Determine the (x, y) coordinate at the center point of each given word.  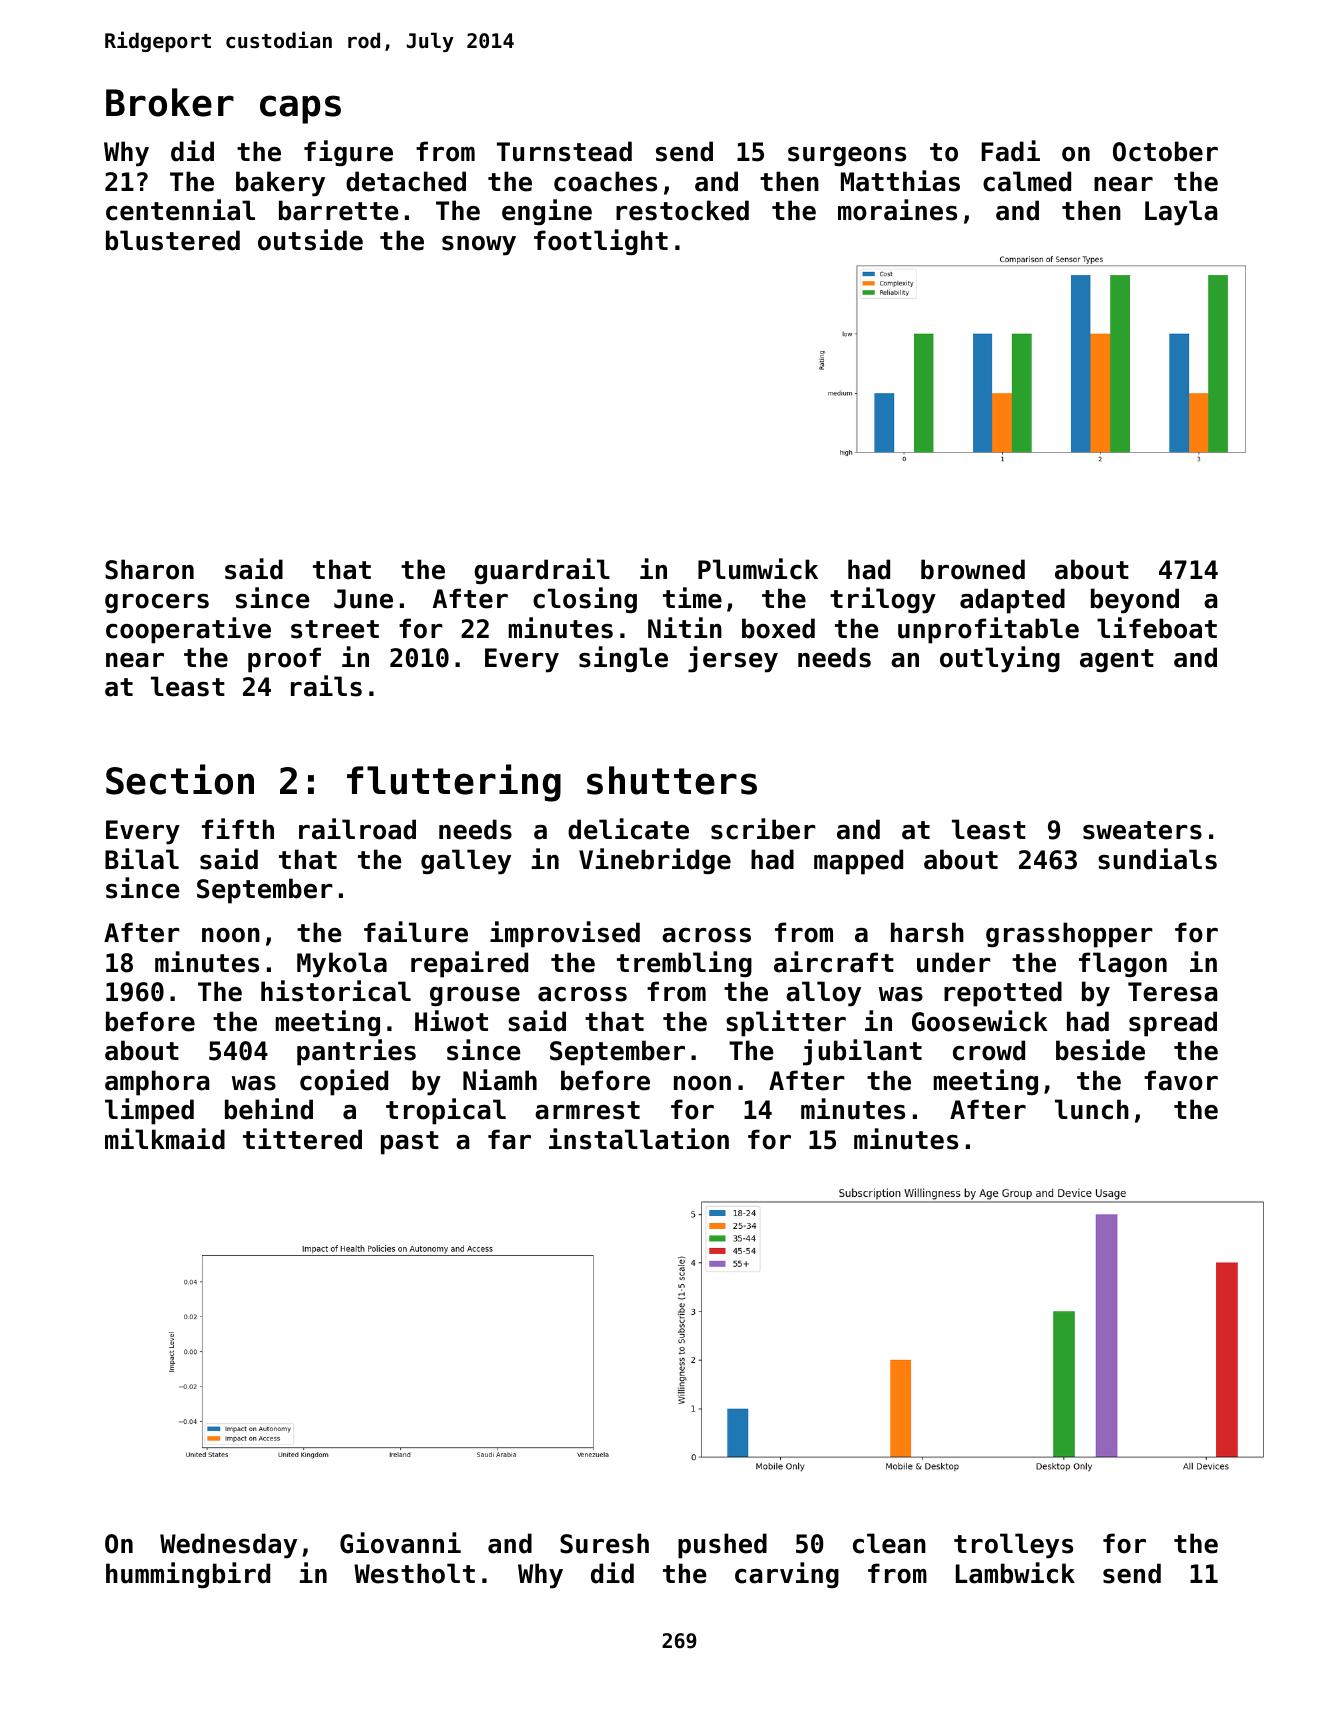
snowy (479, 246)
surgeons (847, 156)
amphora (157, 1083)
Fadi (1010, 151)
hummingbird (188, 1575)
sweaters (1142, 830)
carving (787, 1575)
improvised (565, 934)
